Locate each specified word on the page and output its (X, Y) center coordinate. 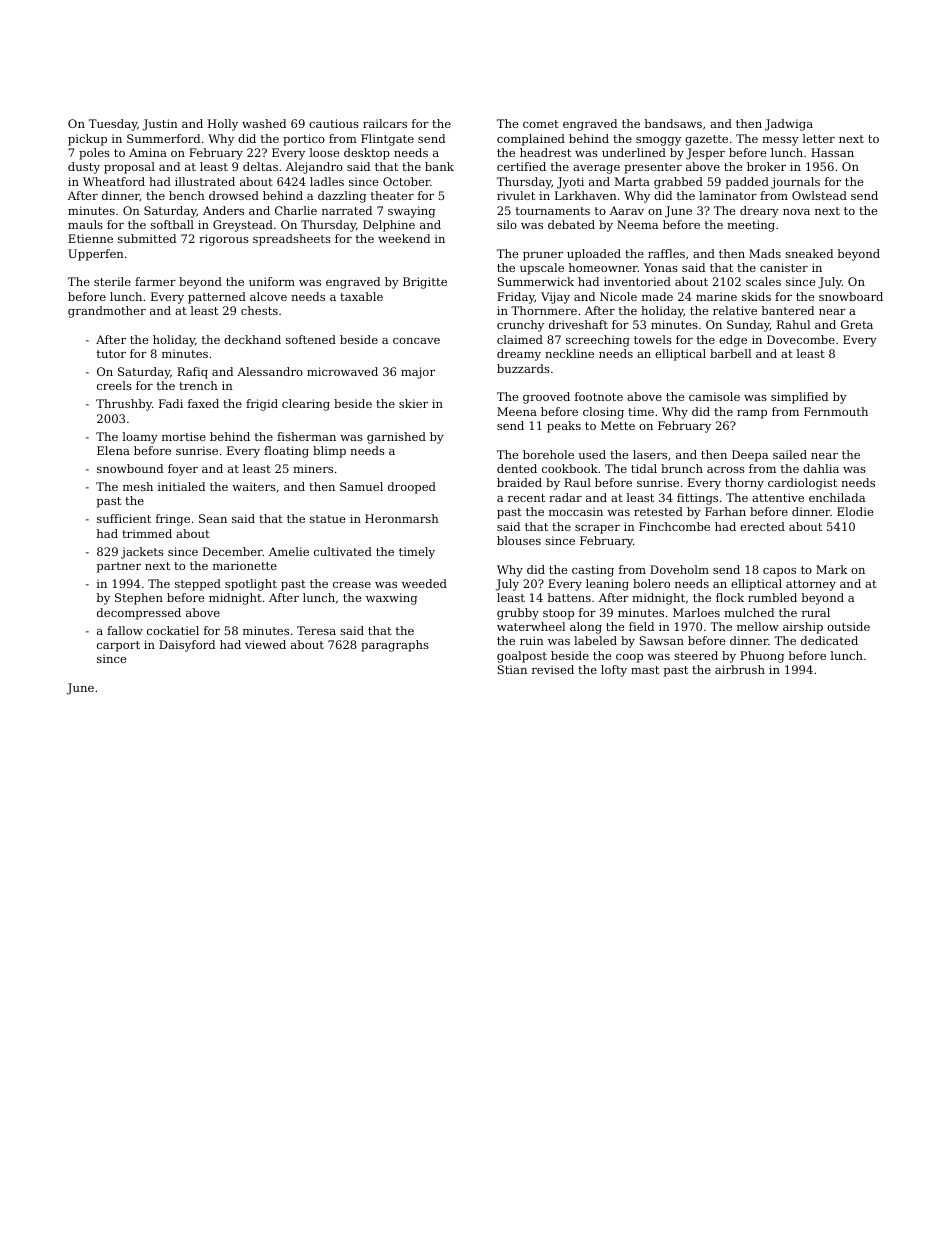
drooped (412, 488)
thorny (744, 484)
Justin (160, 125)
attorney (811, 585)
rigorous (224, 240)
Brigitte (425, 283)
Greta (857, 324)
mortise (184, 436)
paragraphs (395, 646)
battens (569, 597)
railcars (385, 123)
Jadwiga (789, 125)
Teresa (316, 630)
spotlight (251, 585)
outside (848, 626)
